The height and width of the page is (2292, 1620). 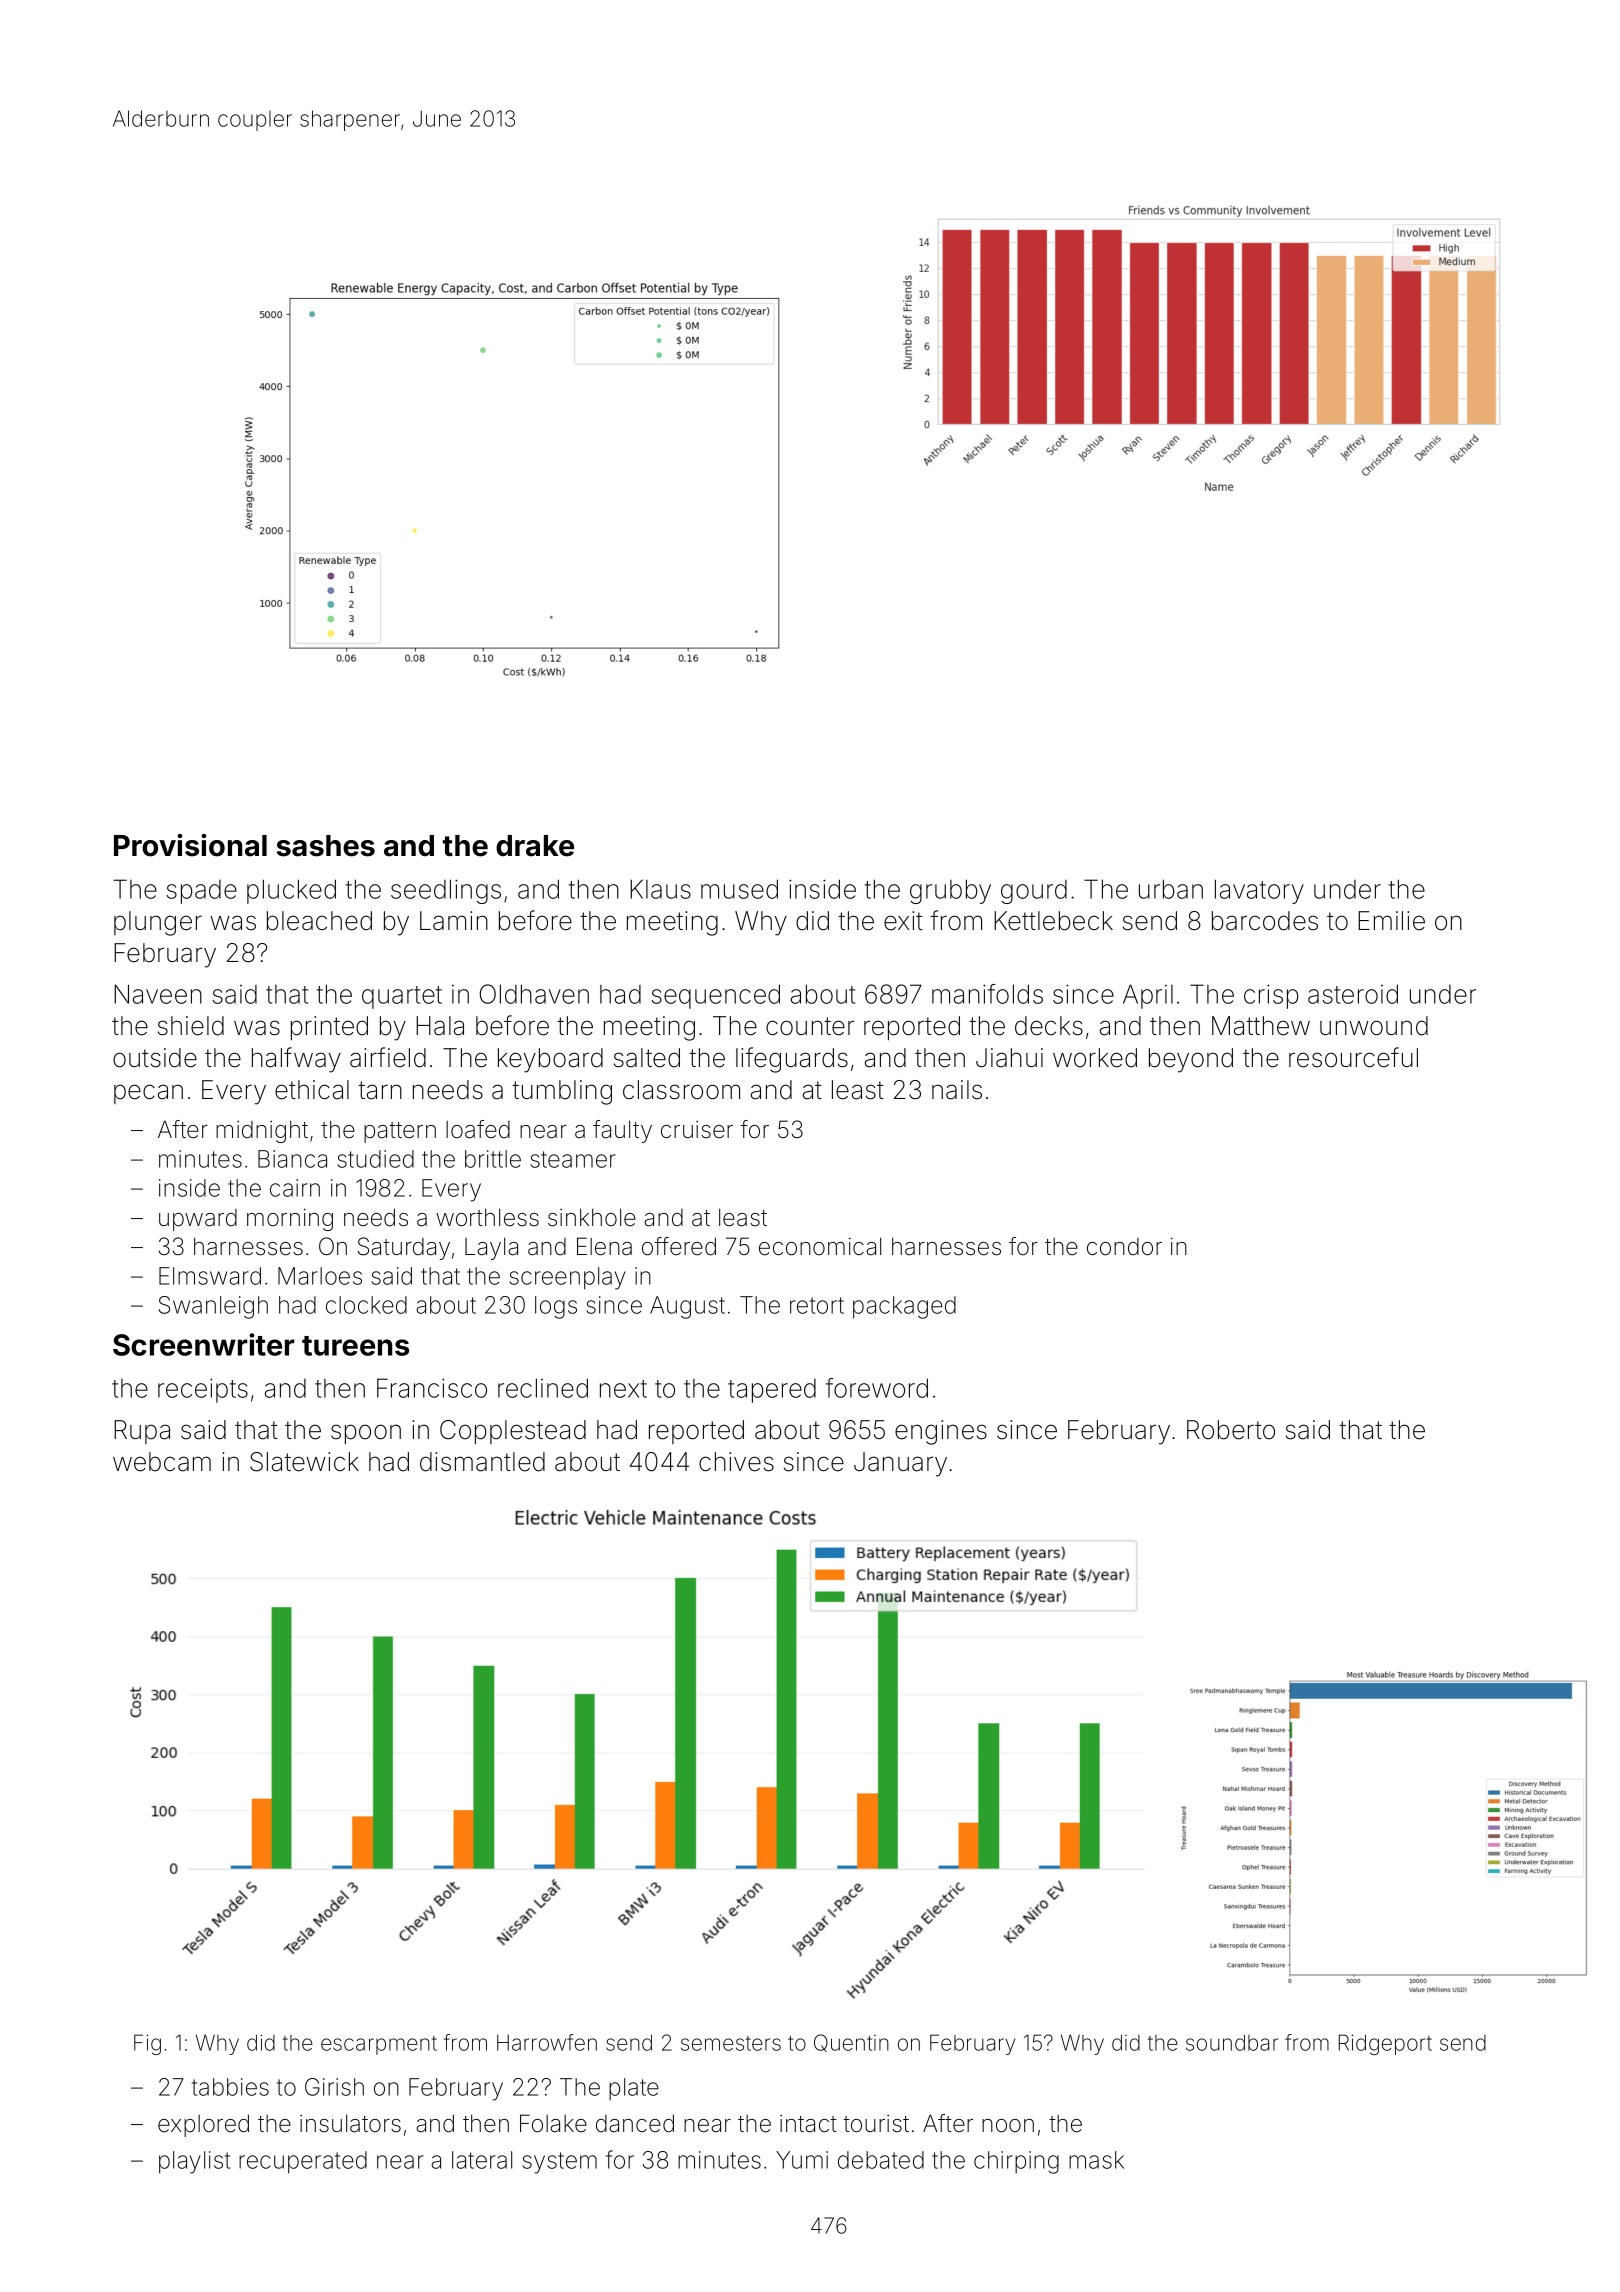 What do you see at coordinates (1259, 891) in the page?
I see `lavatory` at bounding box center [1259, 891].
